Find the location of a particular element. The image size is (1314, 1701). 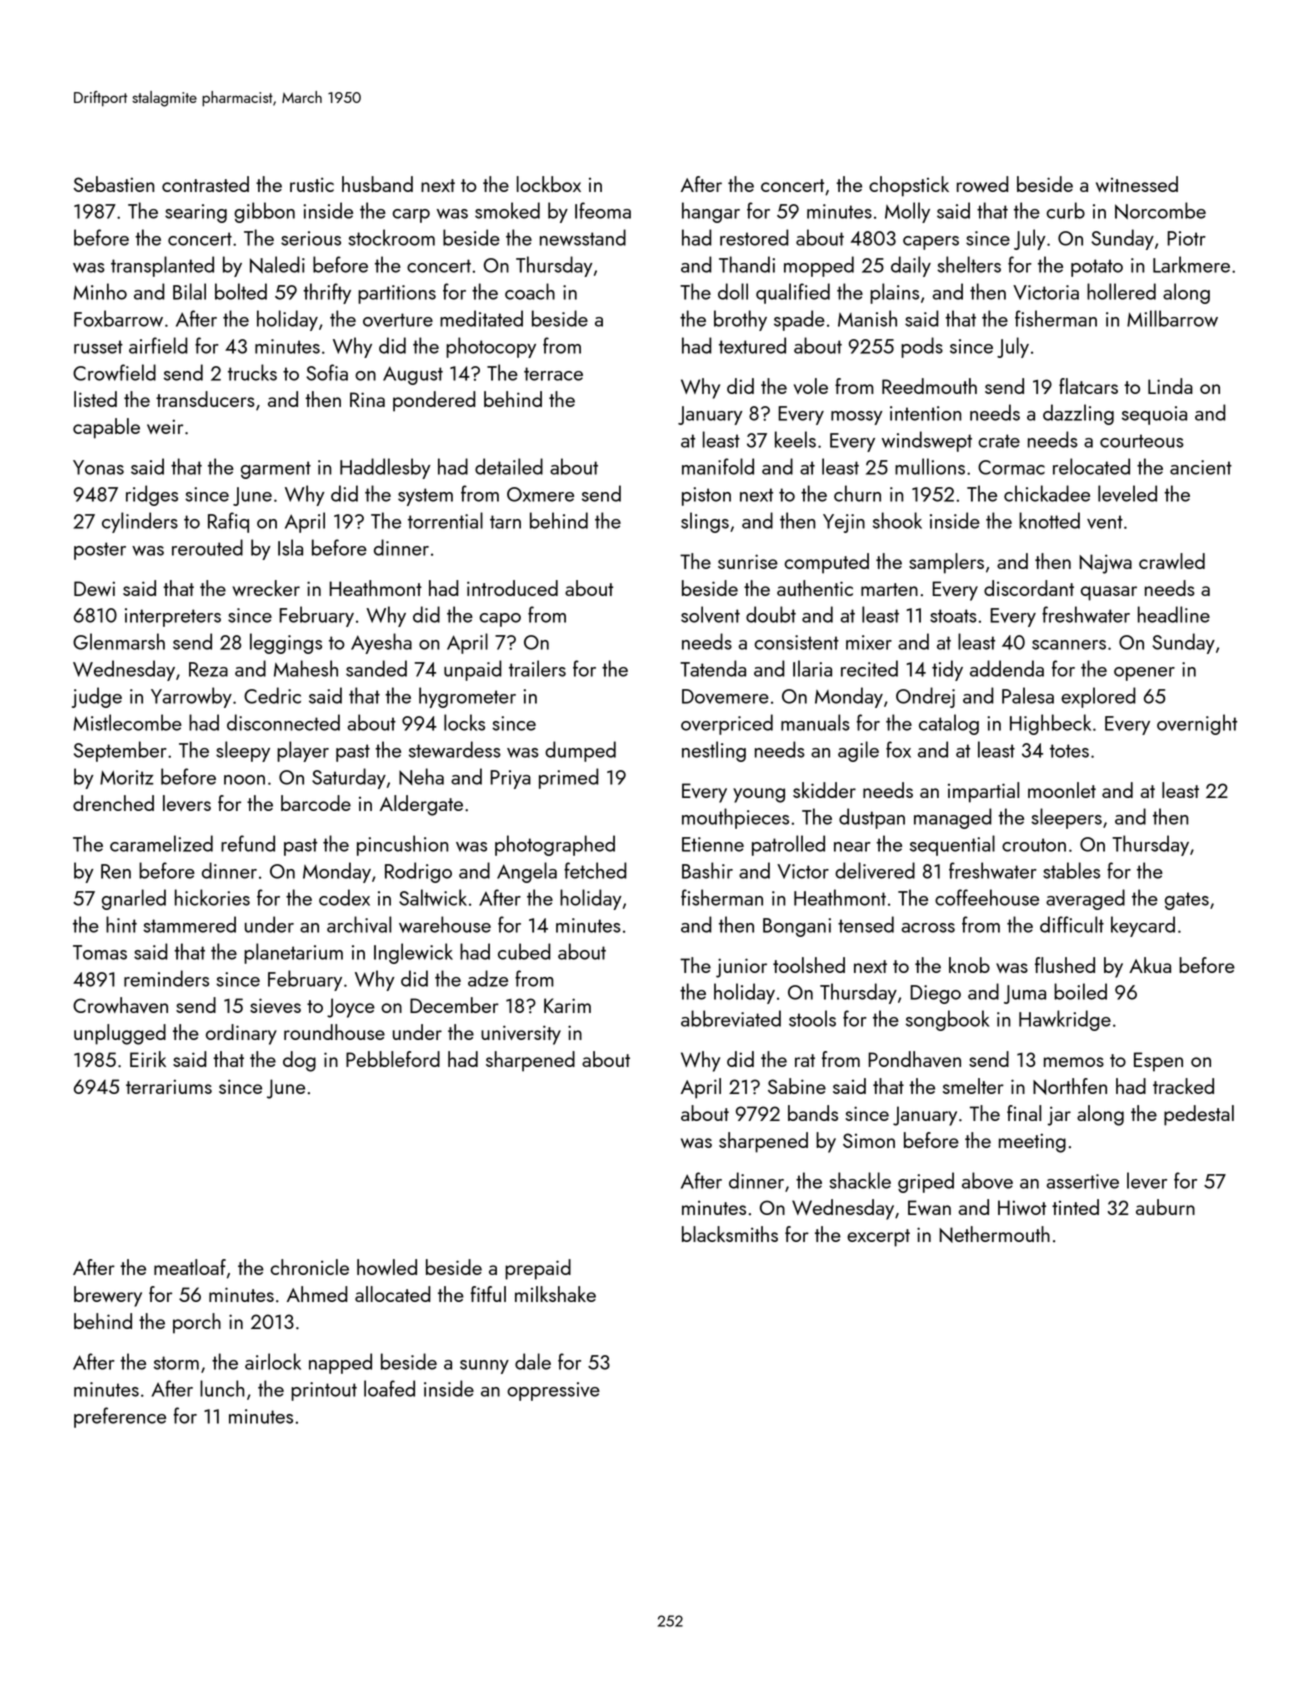

headline is located at coordinates (1174, 614).
